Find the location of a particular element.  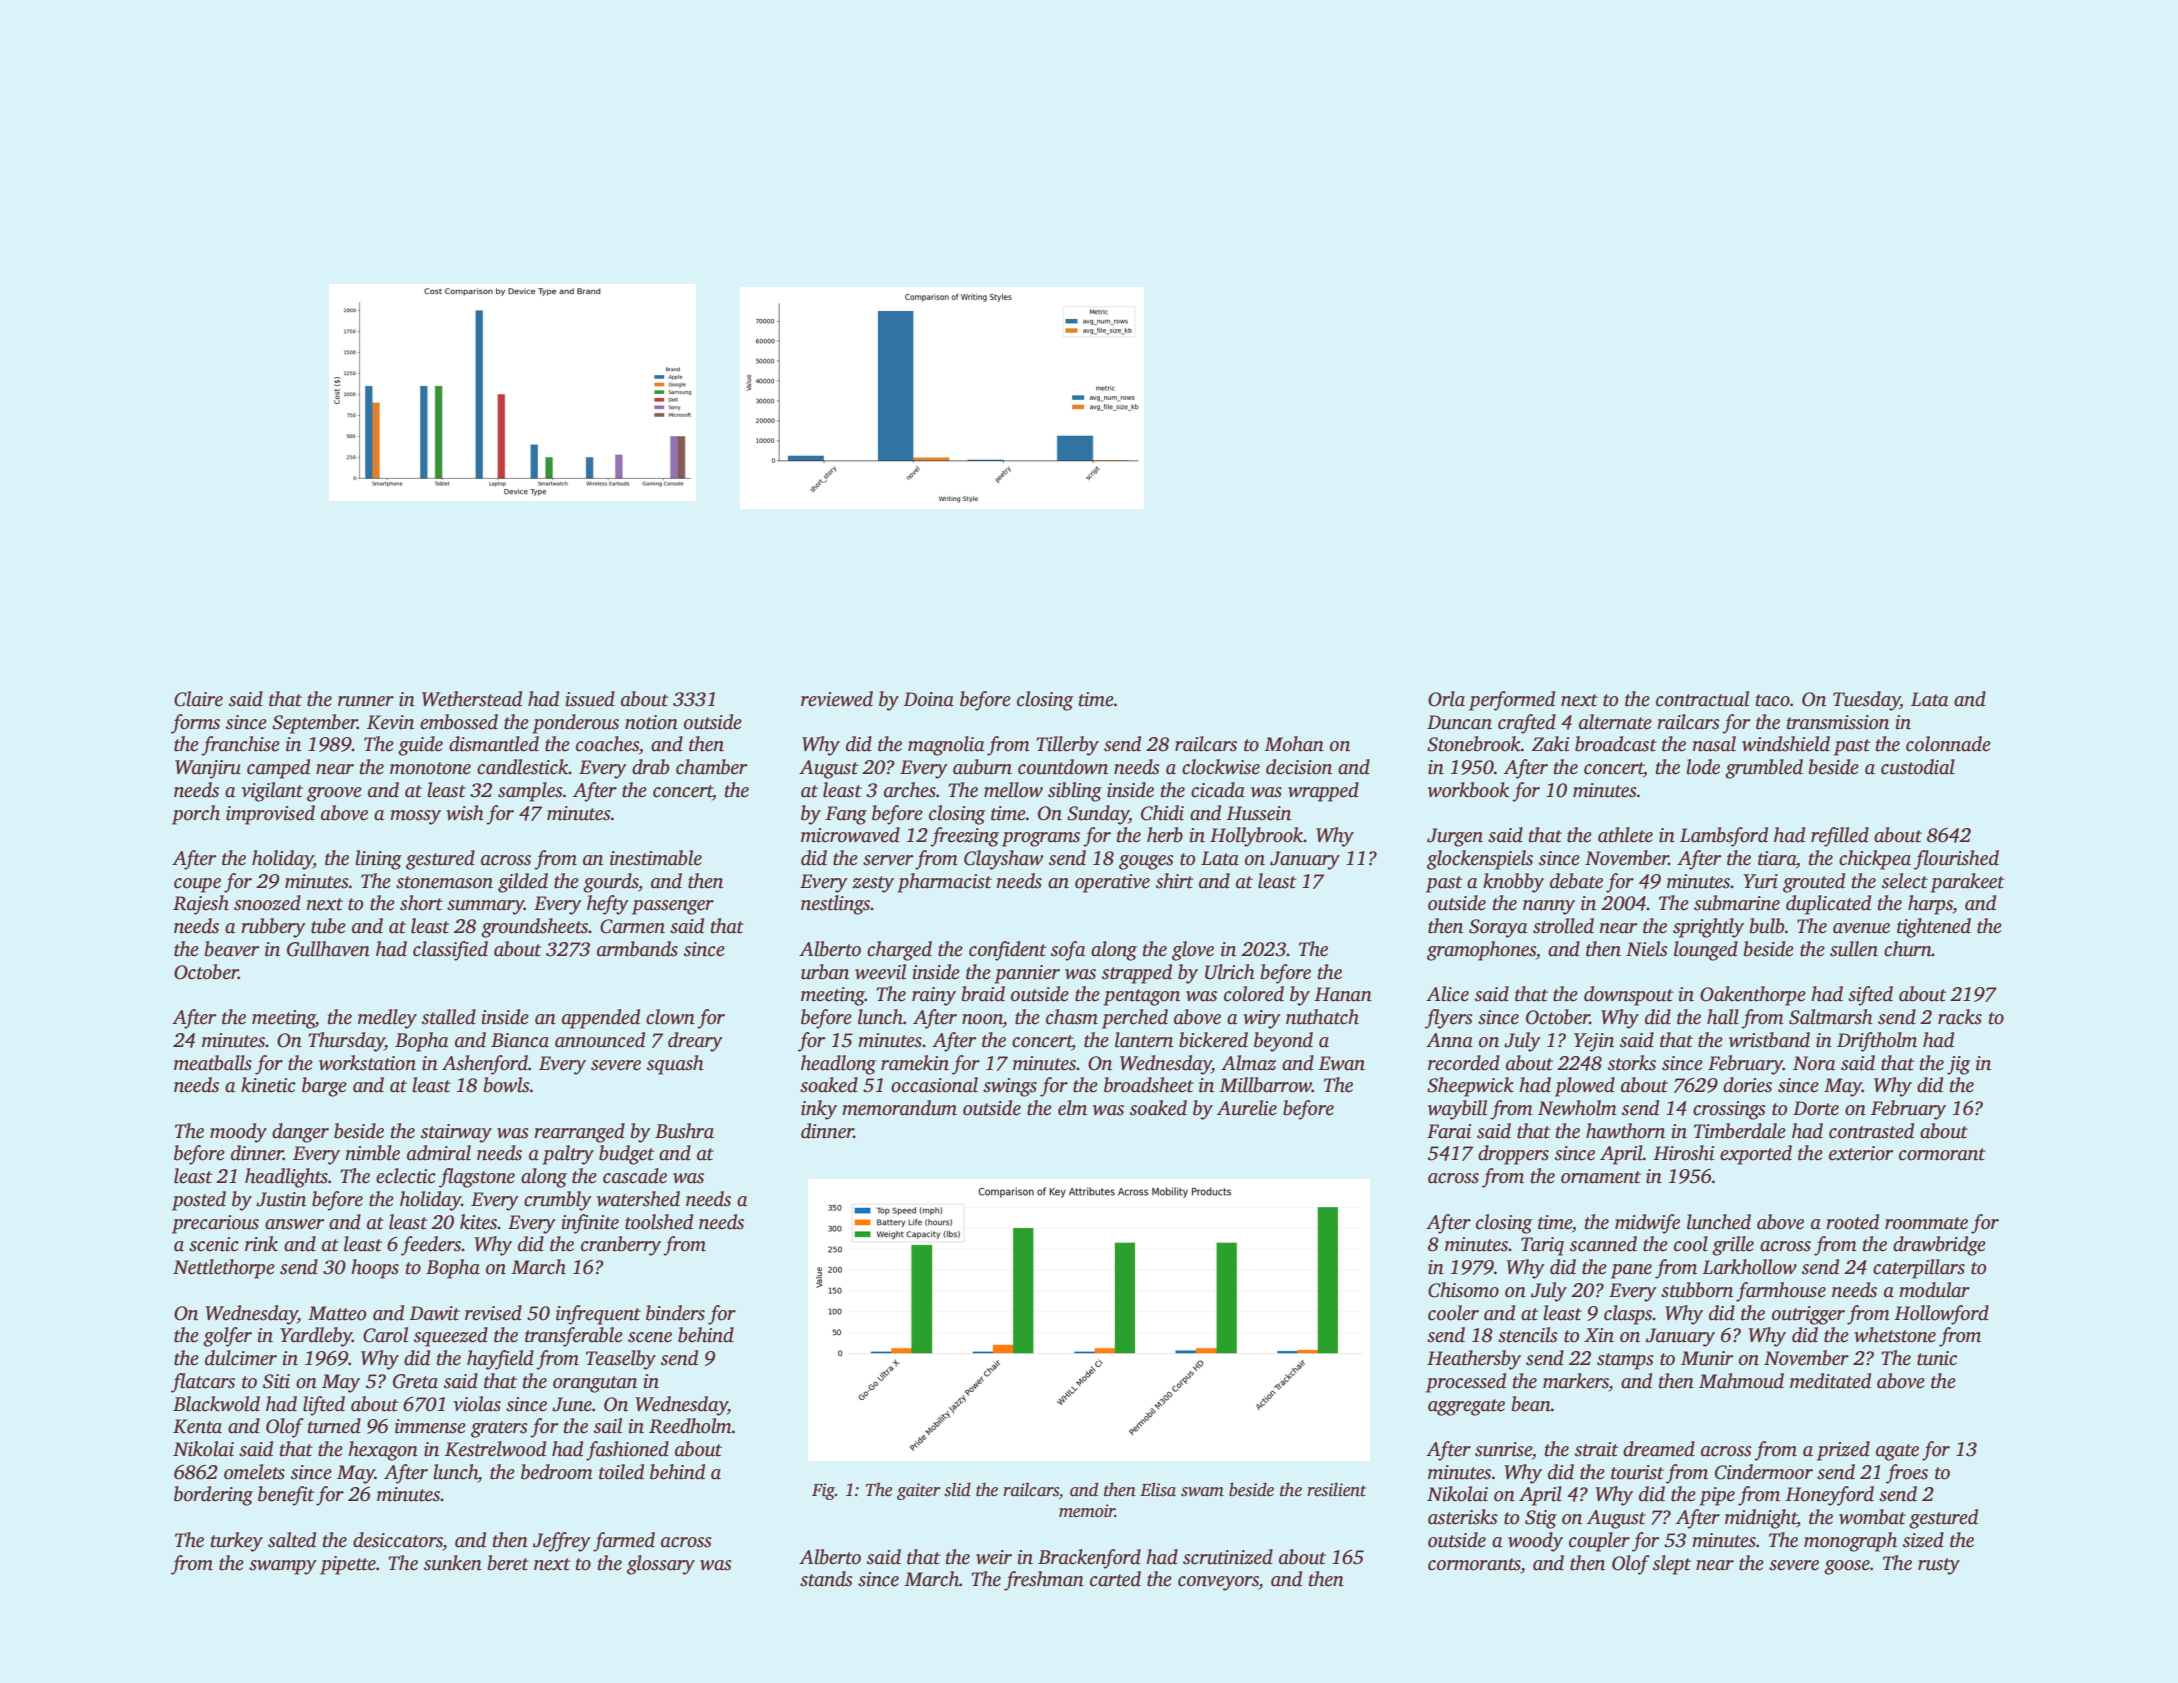

hexagon is located at coordinates (383, 1451).
